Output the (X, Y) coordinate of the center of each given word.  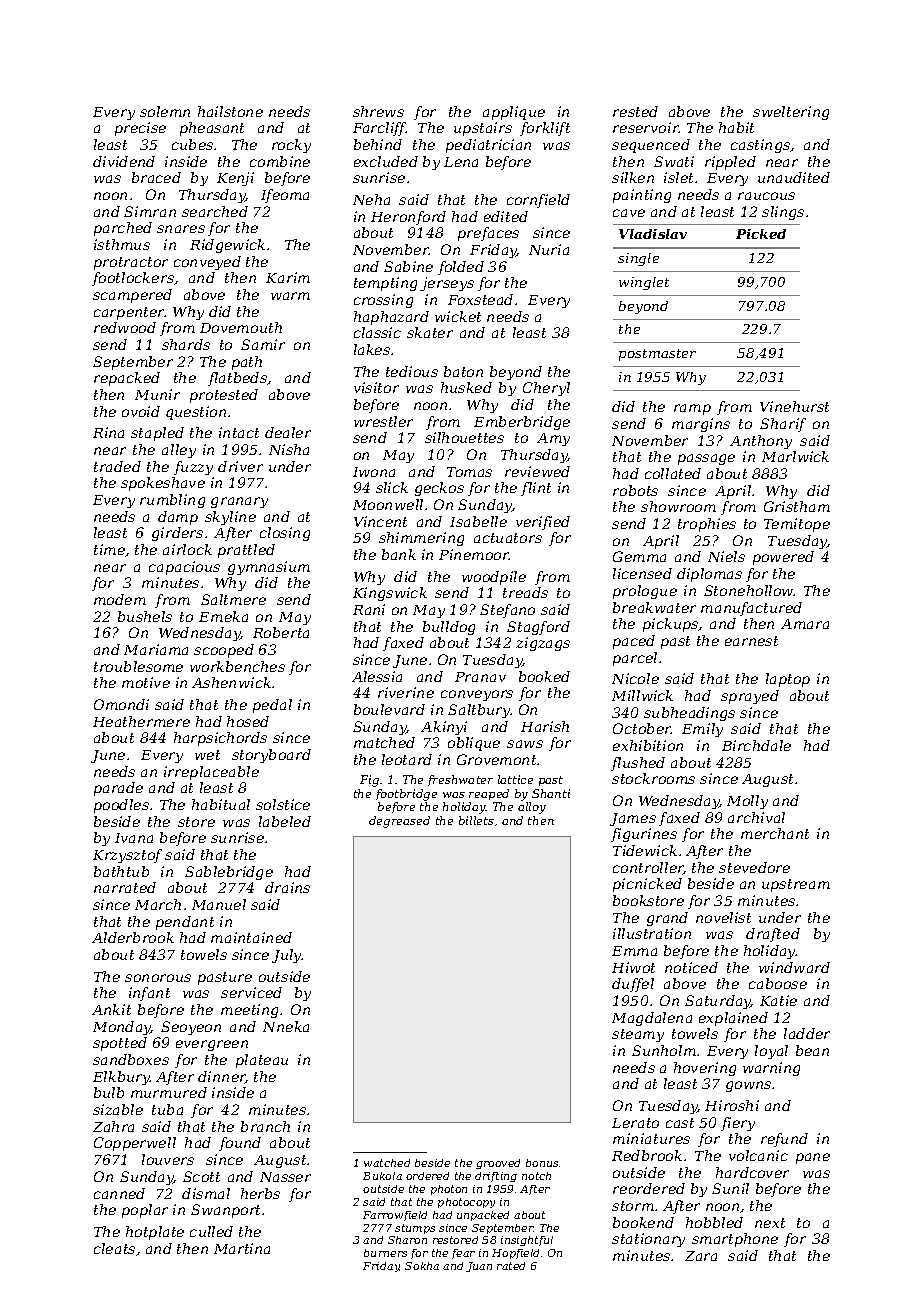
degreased (399, 822)
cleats (114, 1248)
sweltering (791, 113)
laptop (788, 680)
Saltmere (233, 599)
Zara (701, 1256)
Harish (545, 726)
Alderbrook (133, 937)
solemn (165, 111)
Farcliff (380, 129)
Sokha (422, 1266)
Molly (747, 802)
